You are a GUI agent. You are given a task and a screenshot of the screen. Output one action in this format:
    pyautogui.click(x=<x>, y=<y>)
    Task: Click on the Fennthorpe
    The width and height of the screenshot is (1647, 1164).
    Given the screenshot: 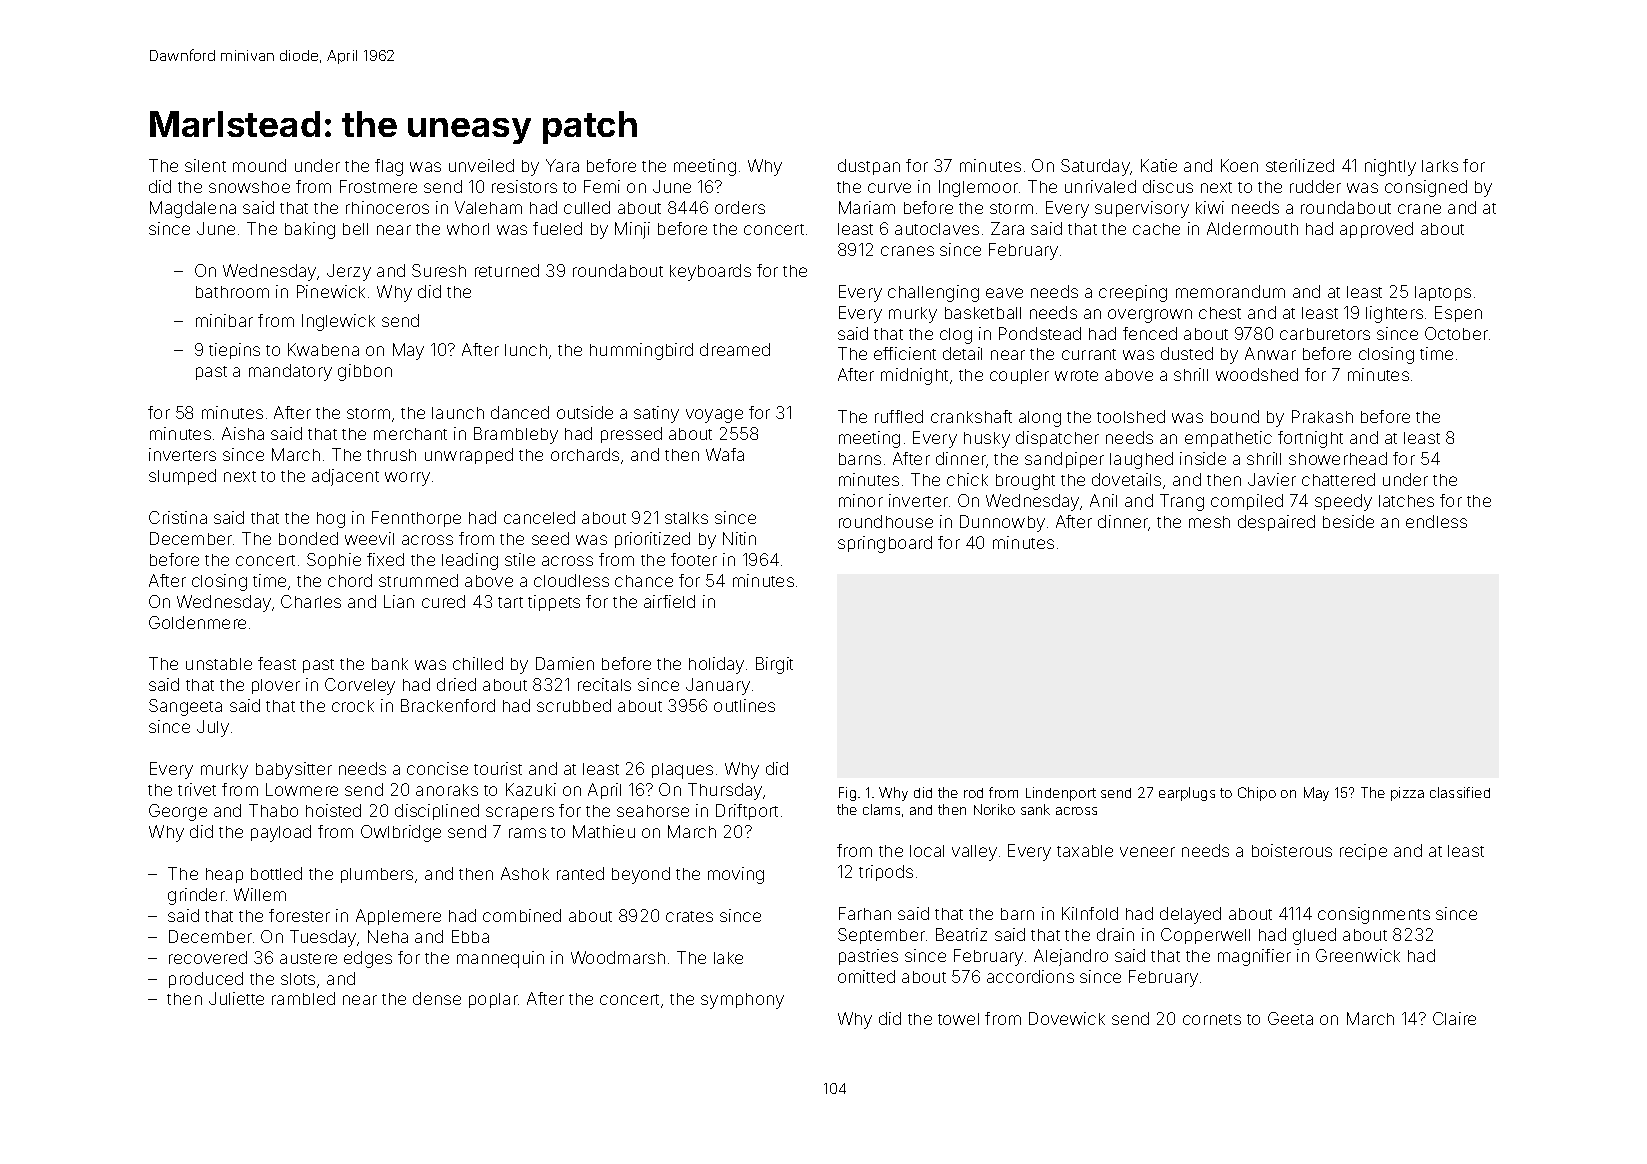 What is the action you would take?
    pyautogui.click(x=416, y=519)
